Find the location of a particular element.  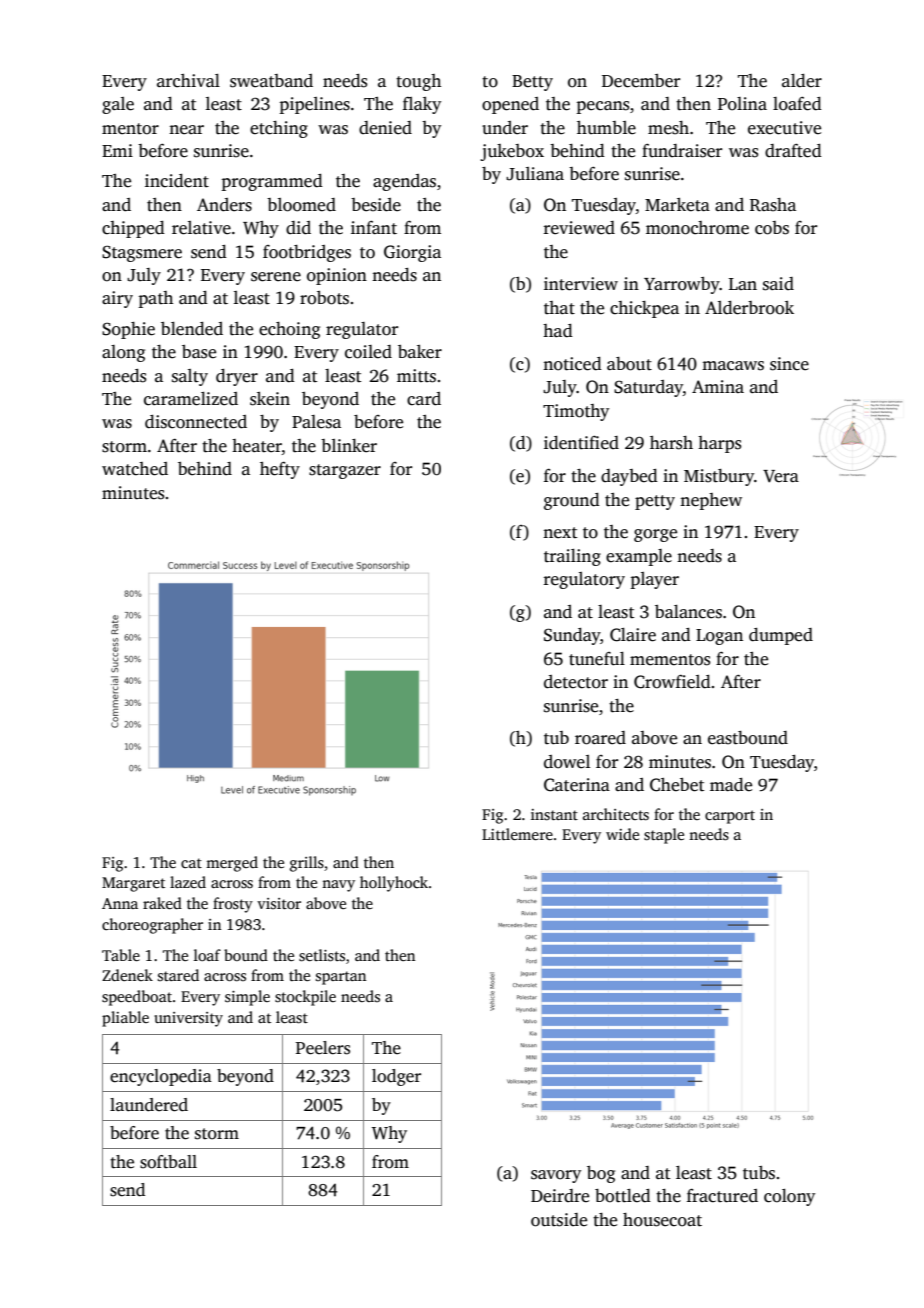

along is located at coordinates (123, 353).
